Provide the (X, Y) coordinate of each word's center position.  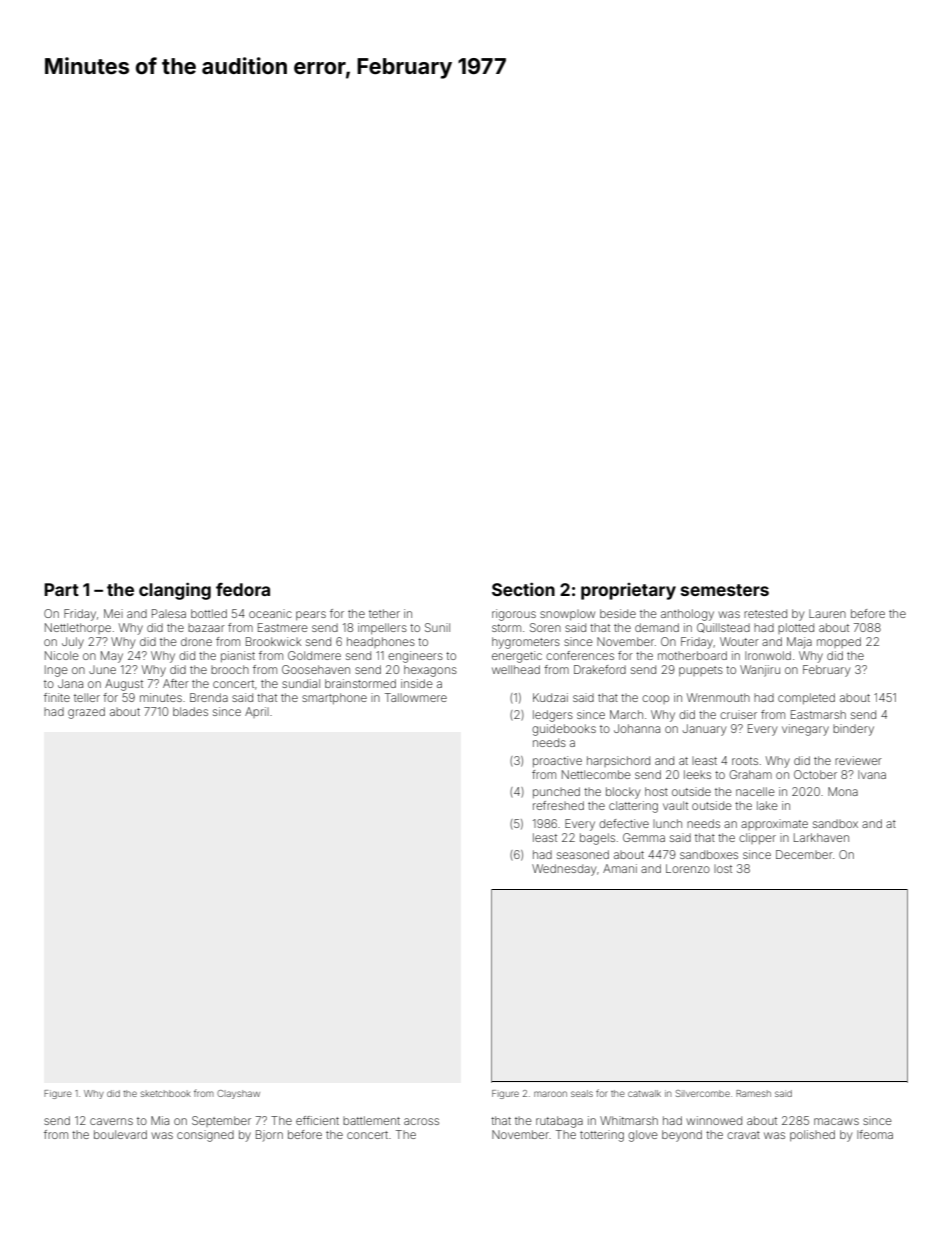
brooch (230, 669)
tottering (602, 1136)
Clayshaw (238, 1094)
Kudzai (550, 697)
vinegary (805, 730)
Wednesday (564, 870)
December (804, 854)
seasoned (583, 854)
